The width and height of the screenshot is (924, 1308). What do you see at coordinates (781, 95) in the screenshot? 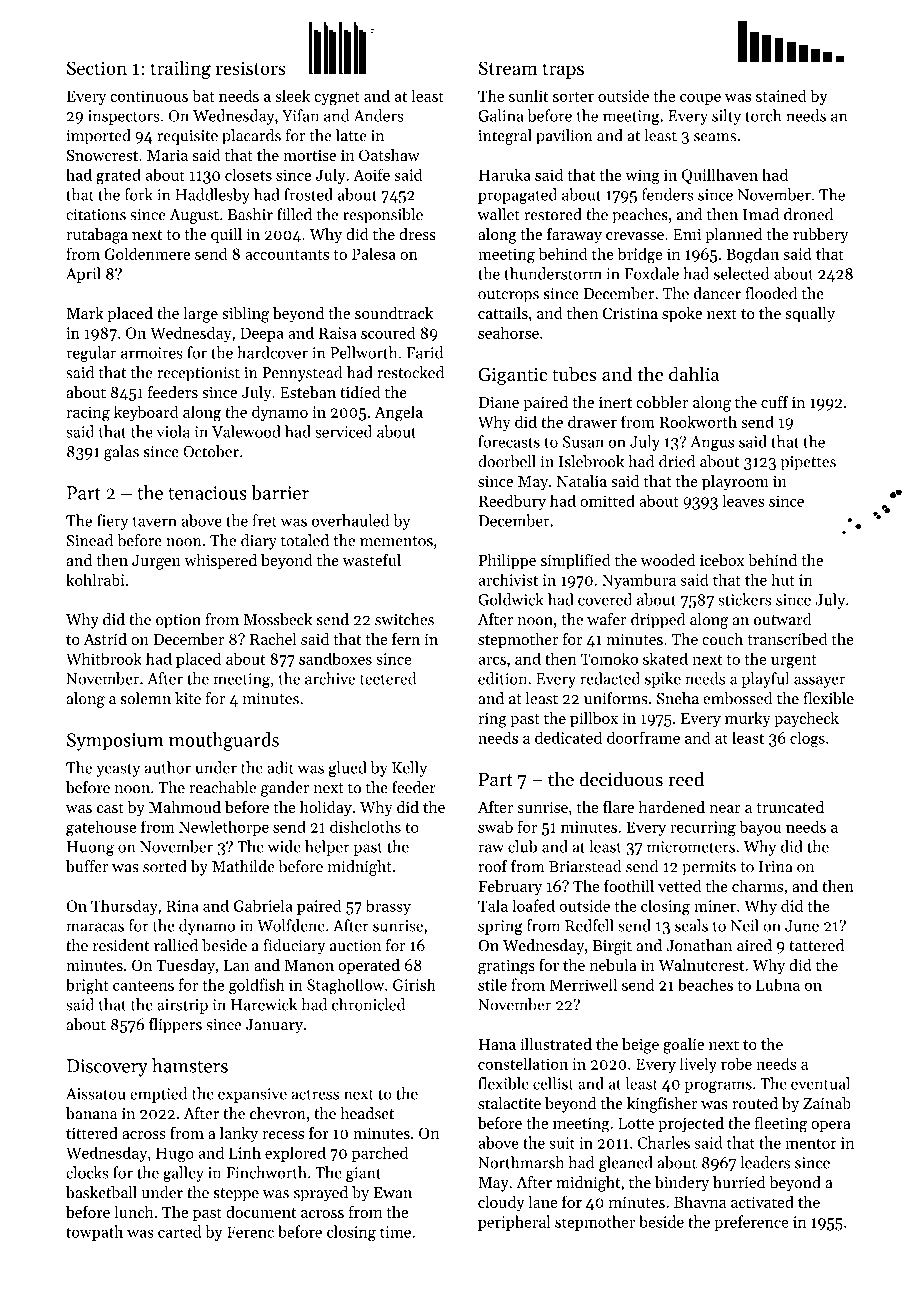
I see `stained` at bounding box center [781, 95].
